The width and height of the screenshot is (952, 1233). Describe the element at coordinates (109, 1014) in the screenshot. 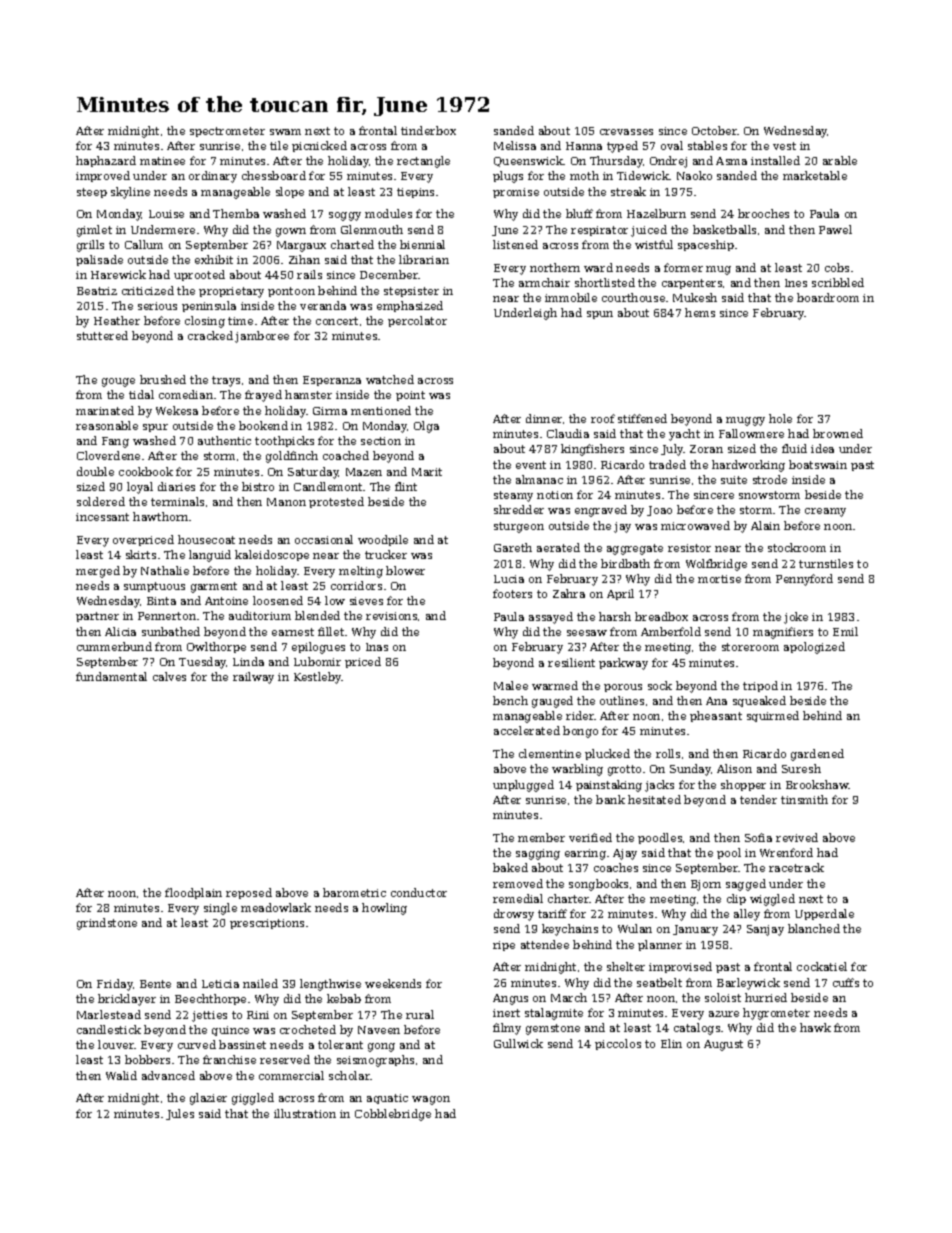

I see `Marlestead` at that location.
